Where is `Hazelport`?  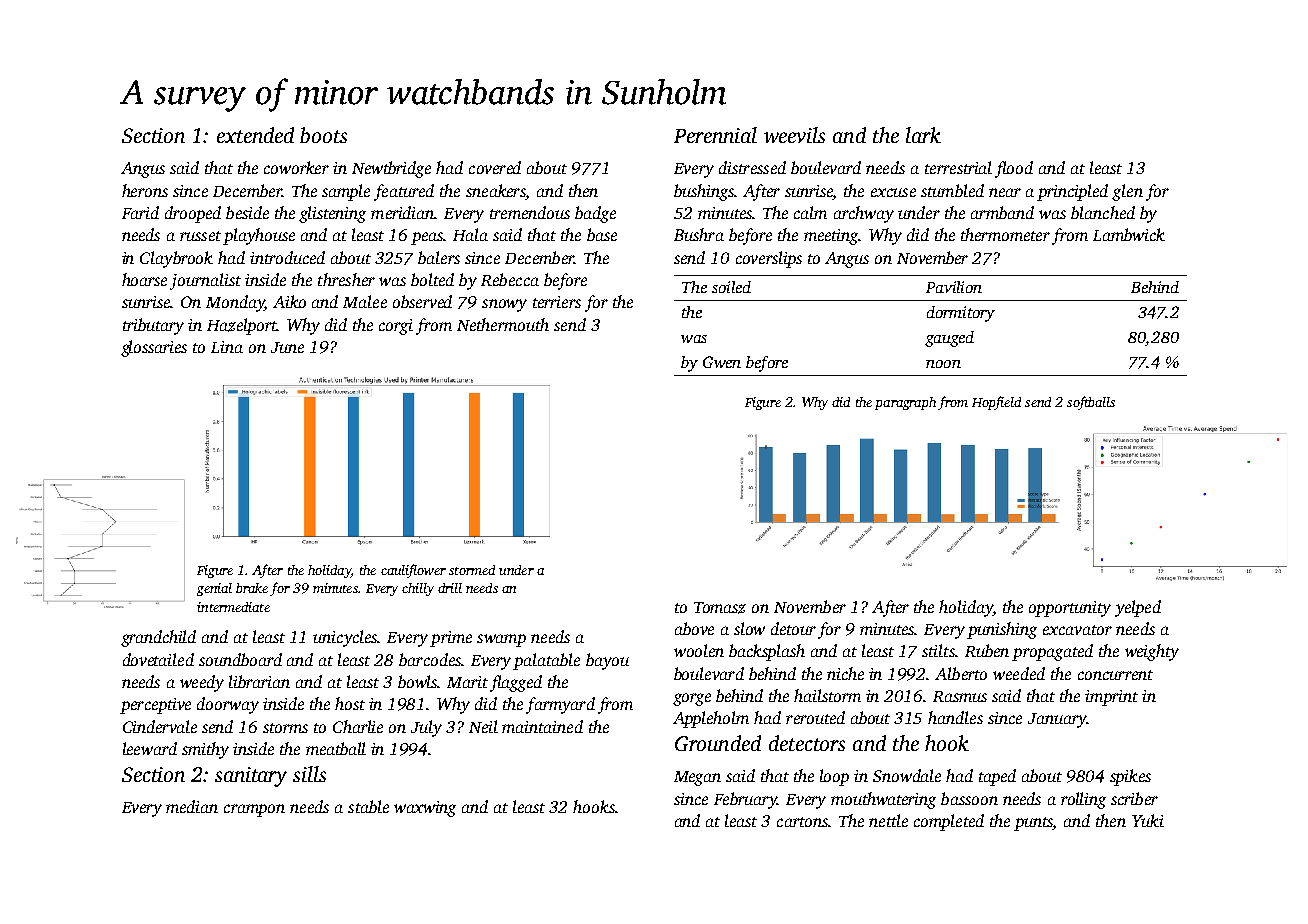 Hazelport is located at coordinates (242, 326).
